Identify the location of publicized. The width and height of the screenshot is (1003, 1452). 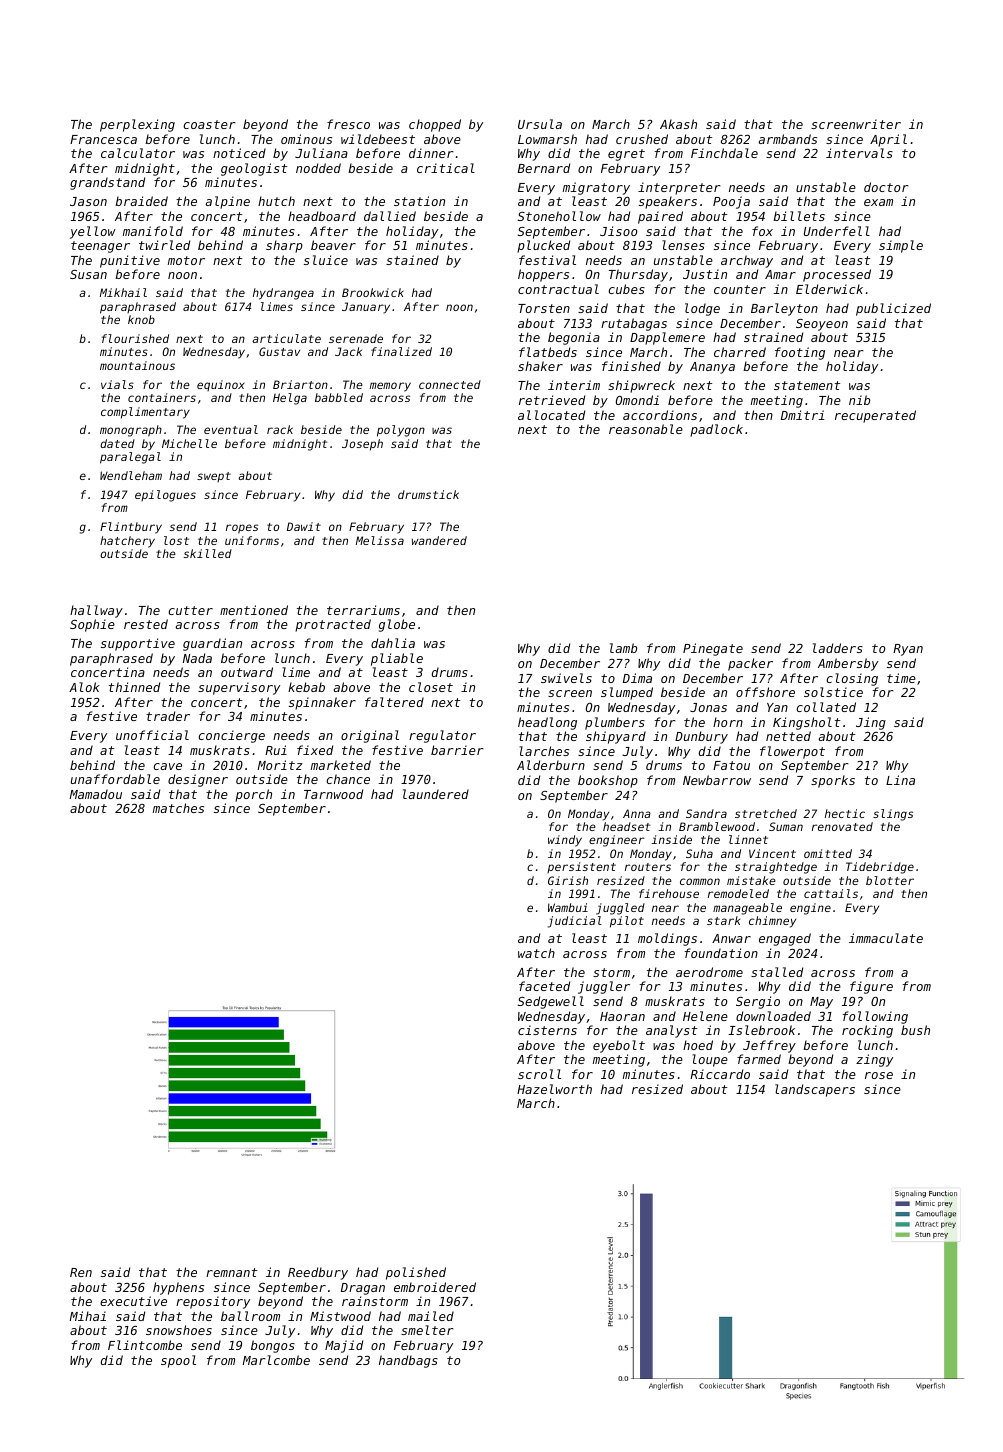
(893, 309).
